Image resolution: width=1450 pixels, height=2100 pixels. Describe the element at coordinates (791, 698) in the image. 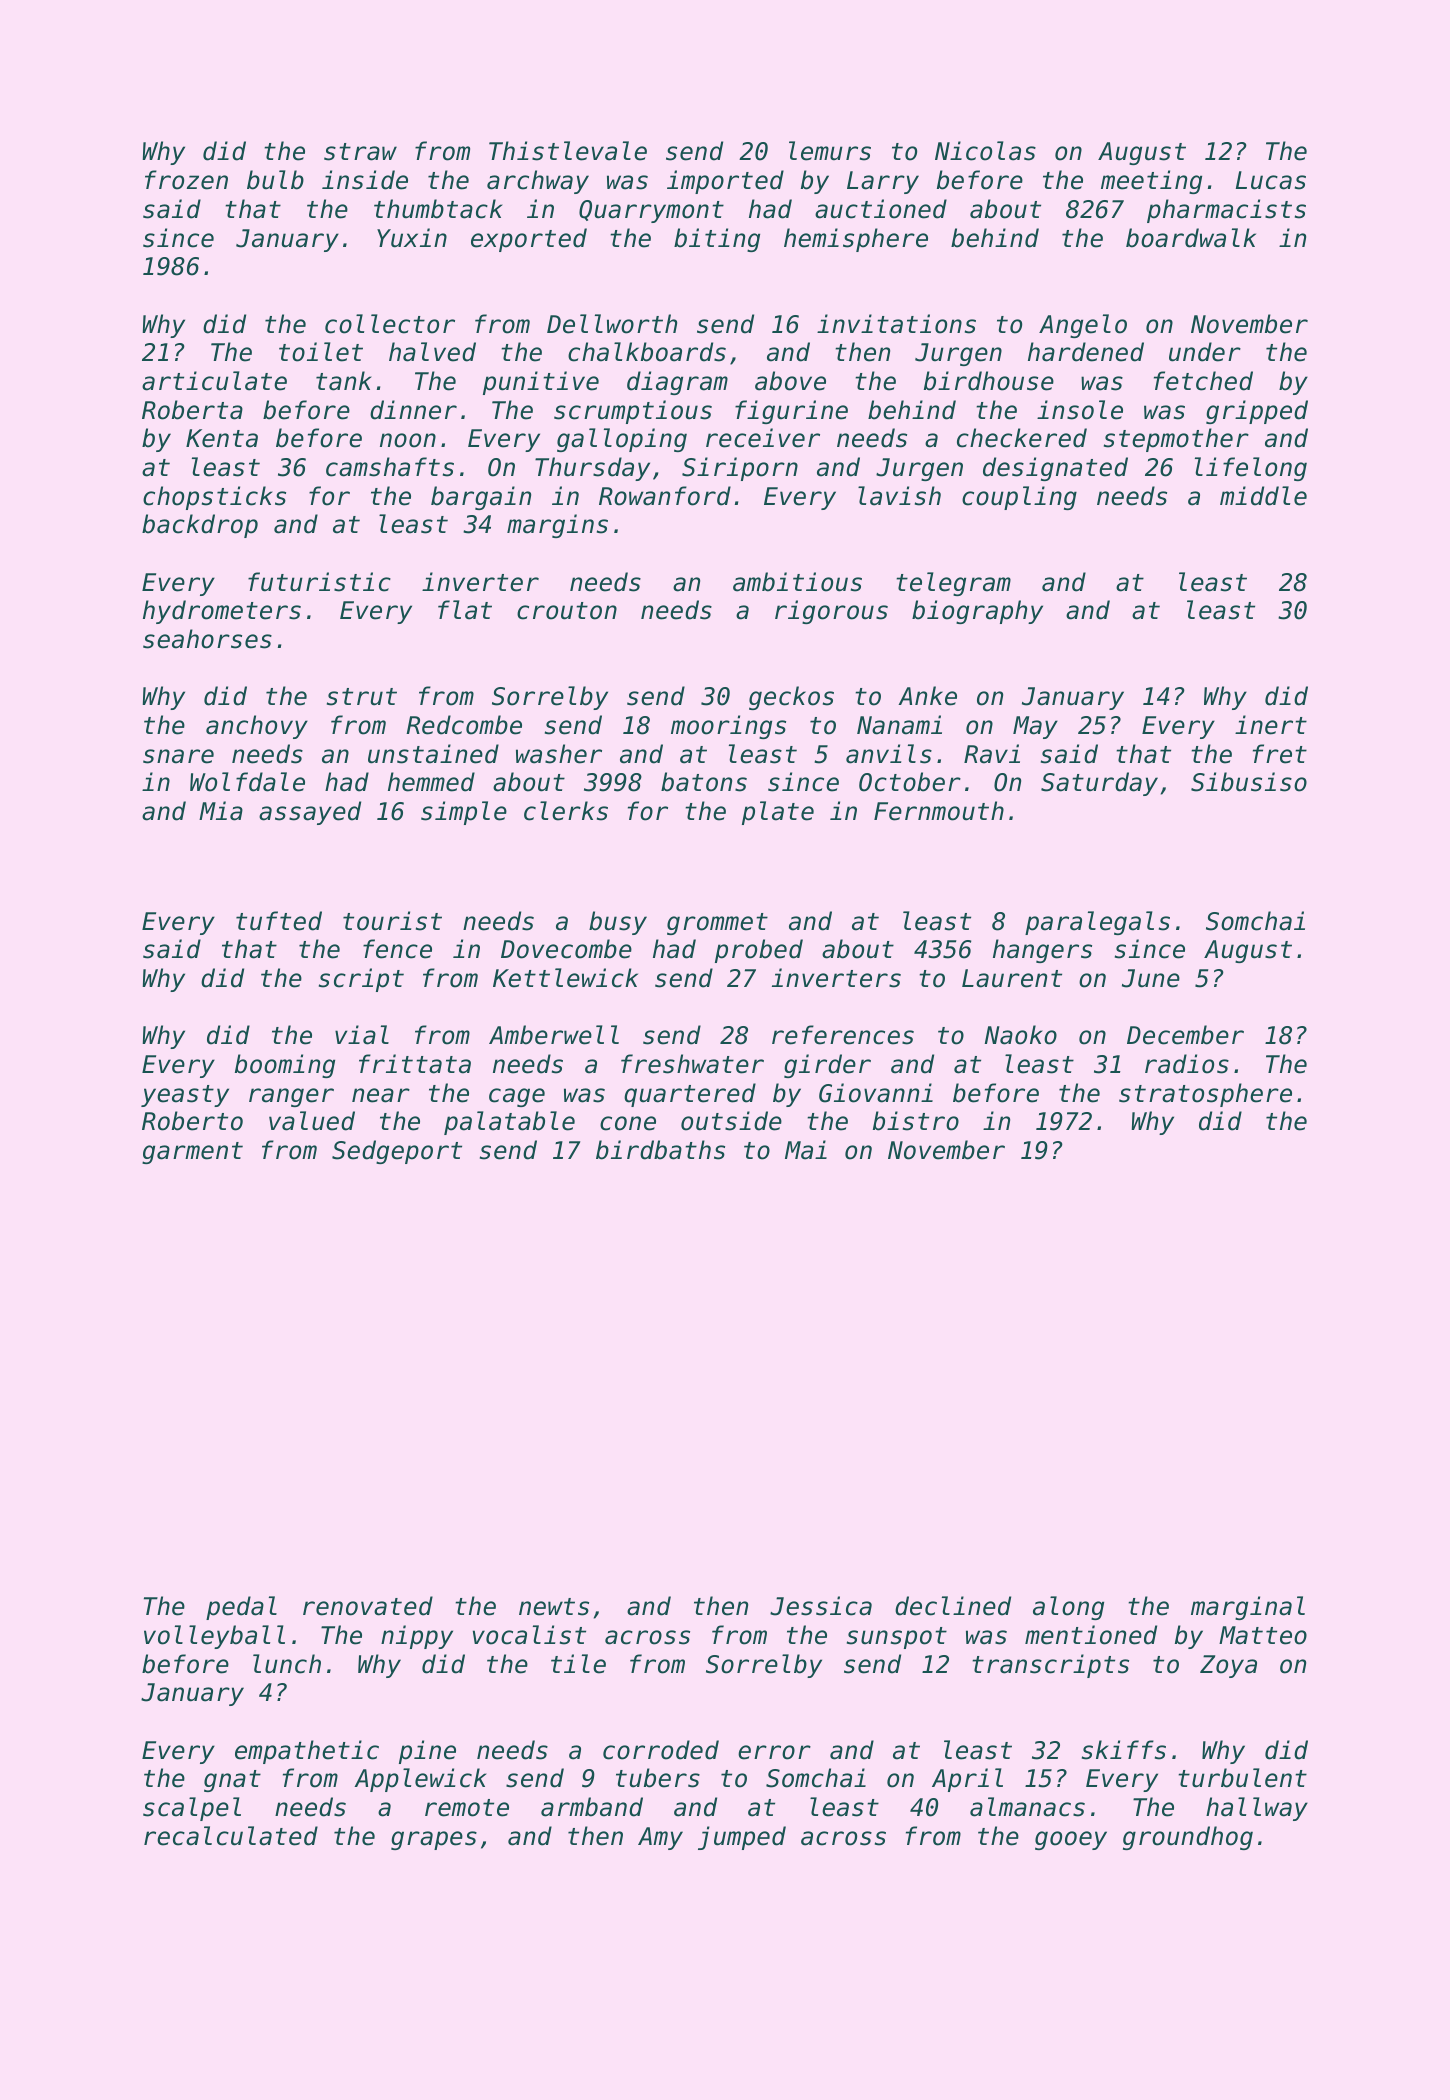

I see `geckos` at that location.
